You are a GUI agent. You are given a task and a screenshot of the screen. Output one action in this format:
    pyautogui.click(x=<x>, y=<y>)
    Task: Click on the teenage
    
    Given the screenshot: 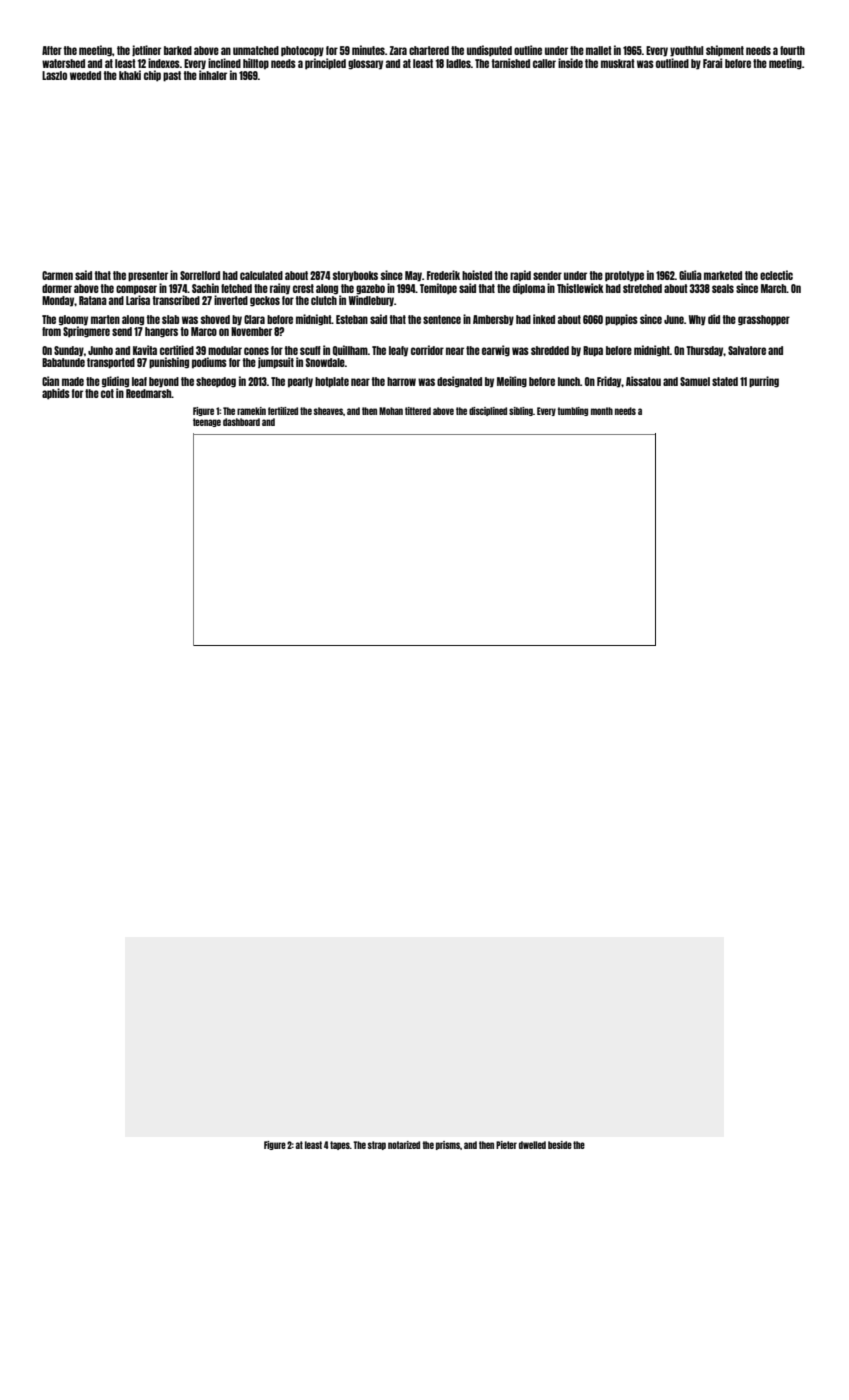 What is the action you would take?
    pyautogui.click(x=207, y=422)
